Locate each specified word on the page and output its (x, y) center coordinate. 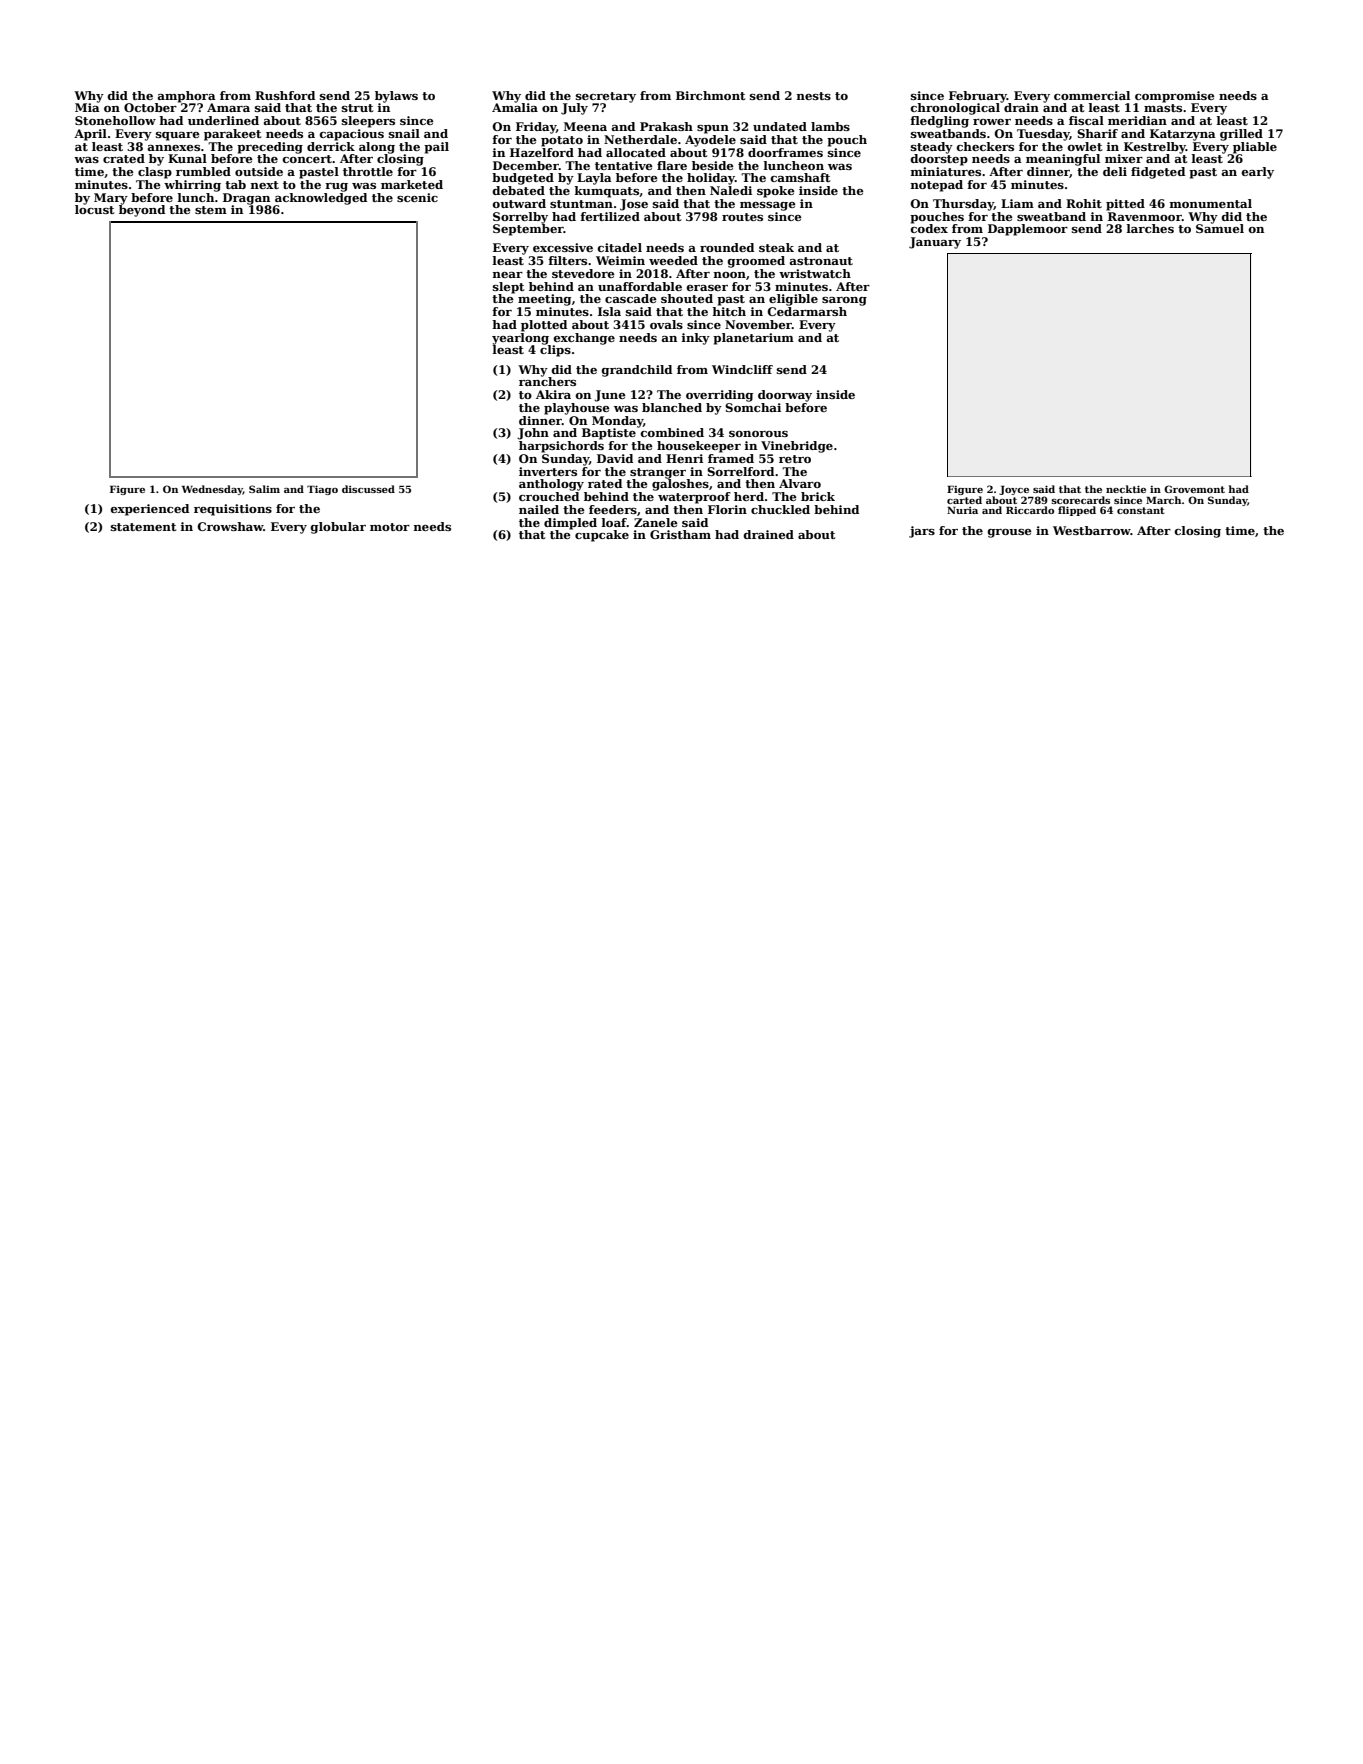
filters (567, 260)
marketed (412, 184)
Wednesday (212, 490)
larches (1150, 228)
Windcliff (742, 369)
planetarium (753, 339)
